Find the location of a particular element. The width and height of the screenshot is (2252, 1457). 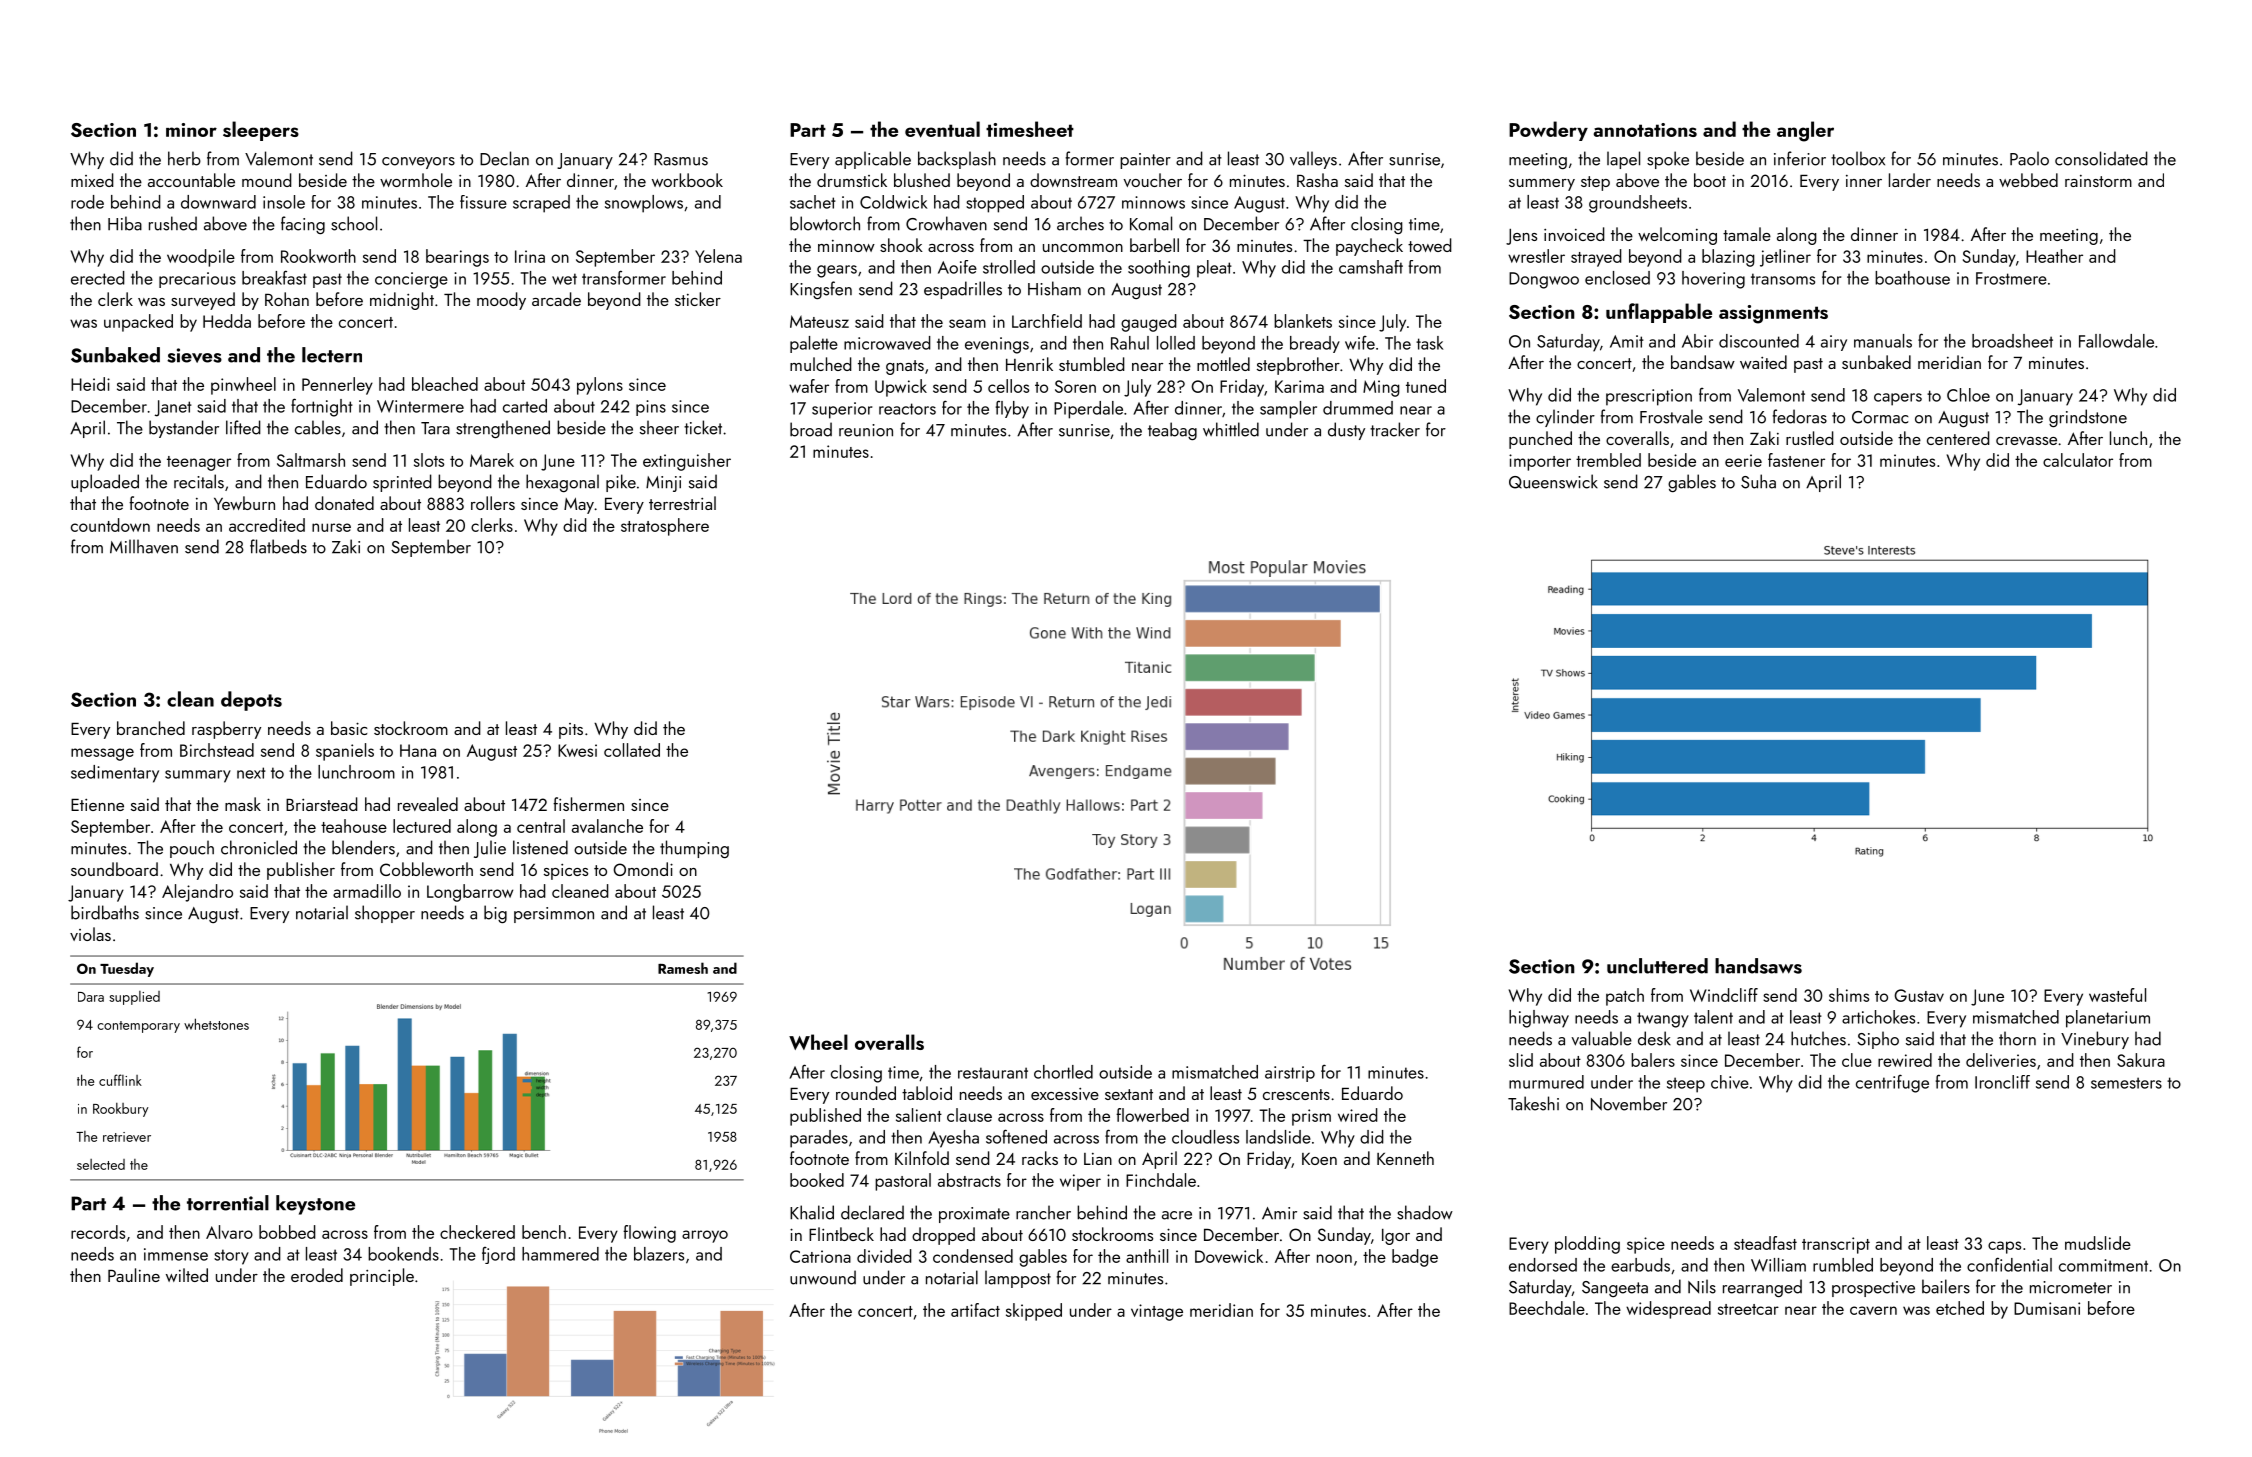

angler is located at coordinates (1805, 131).
